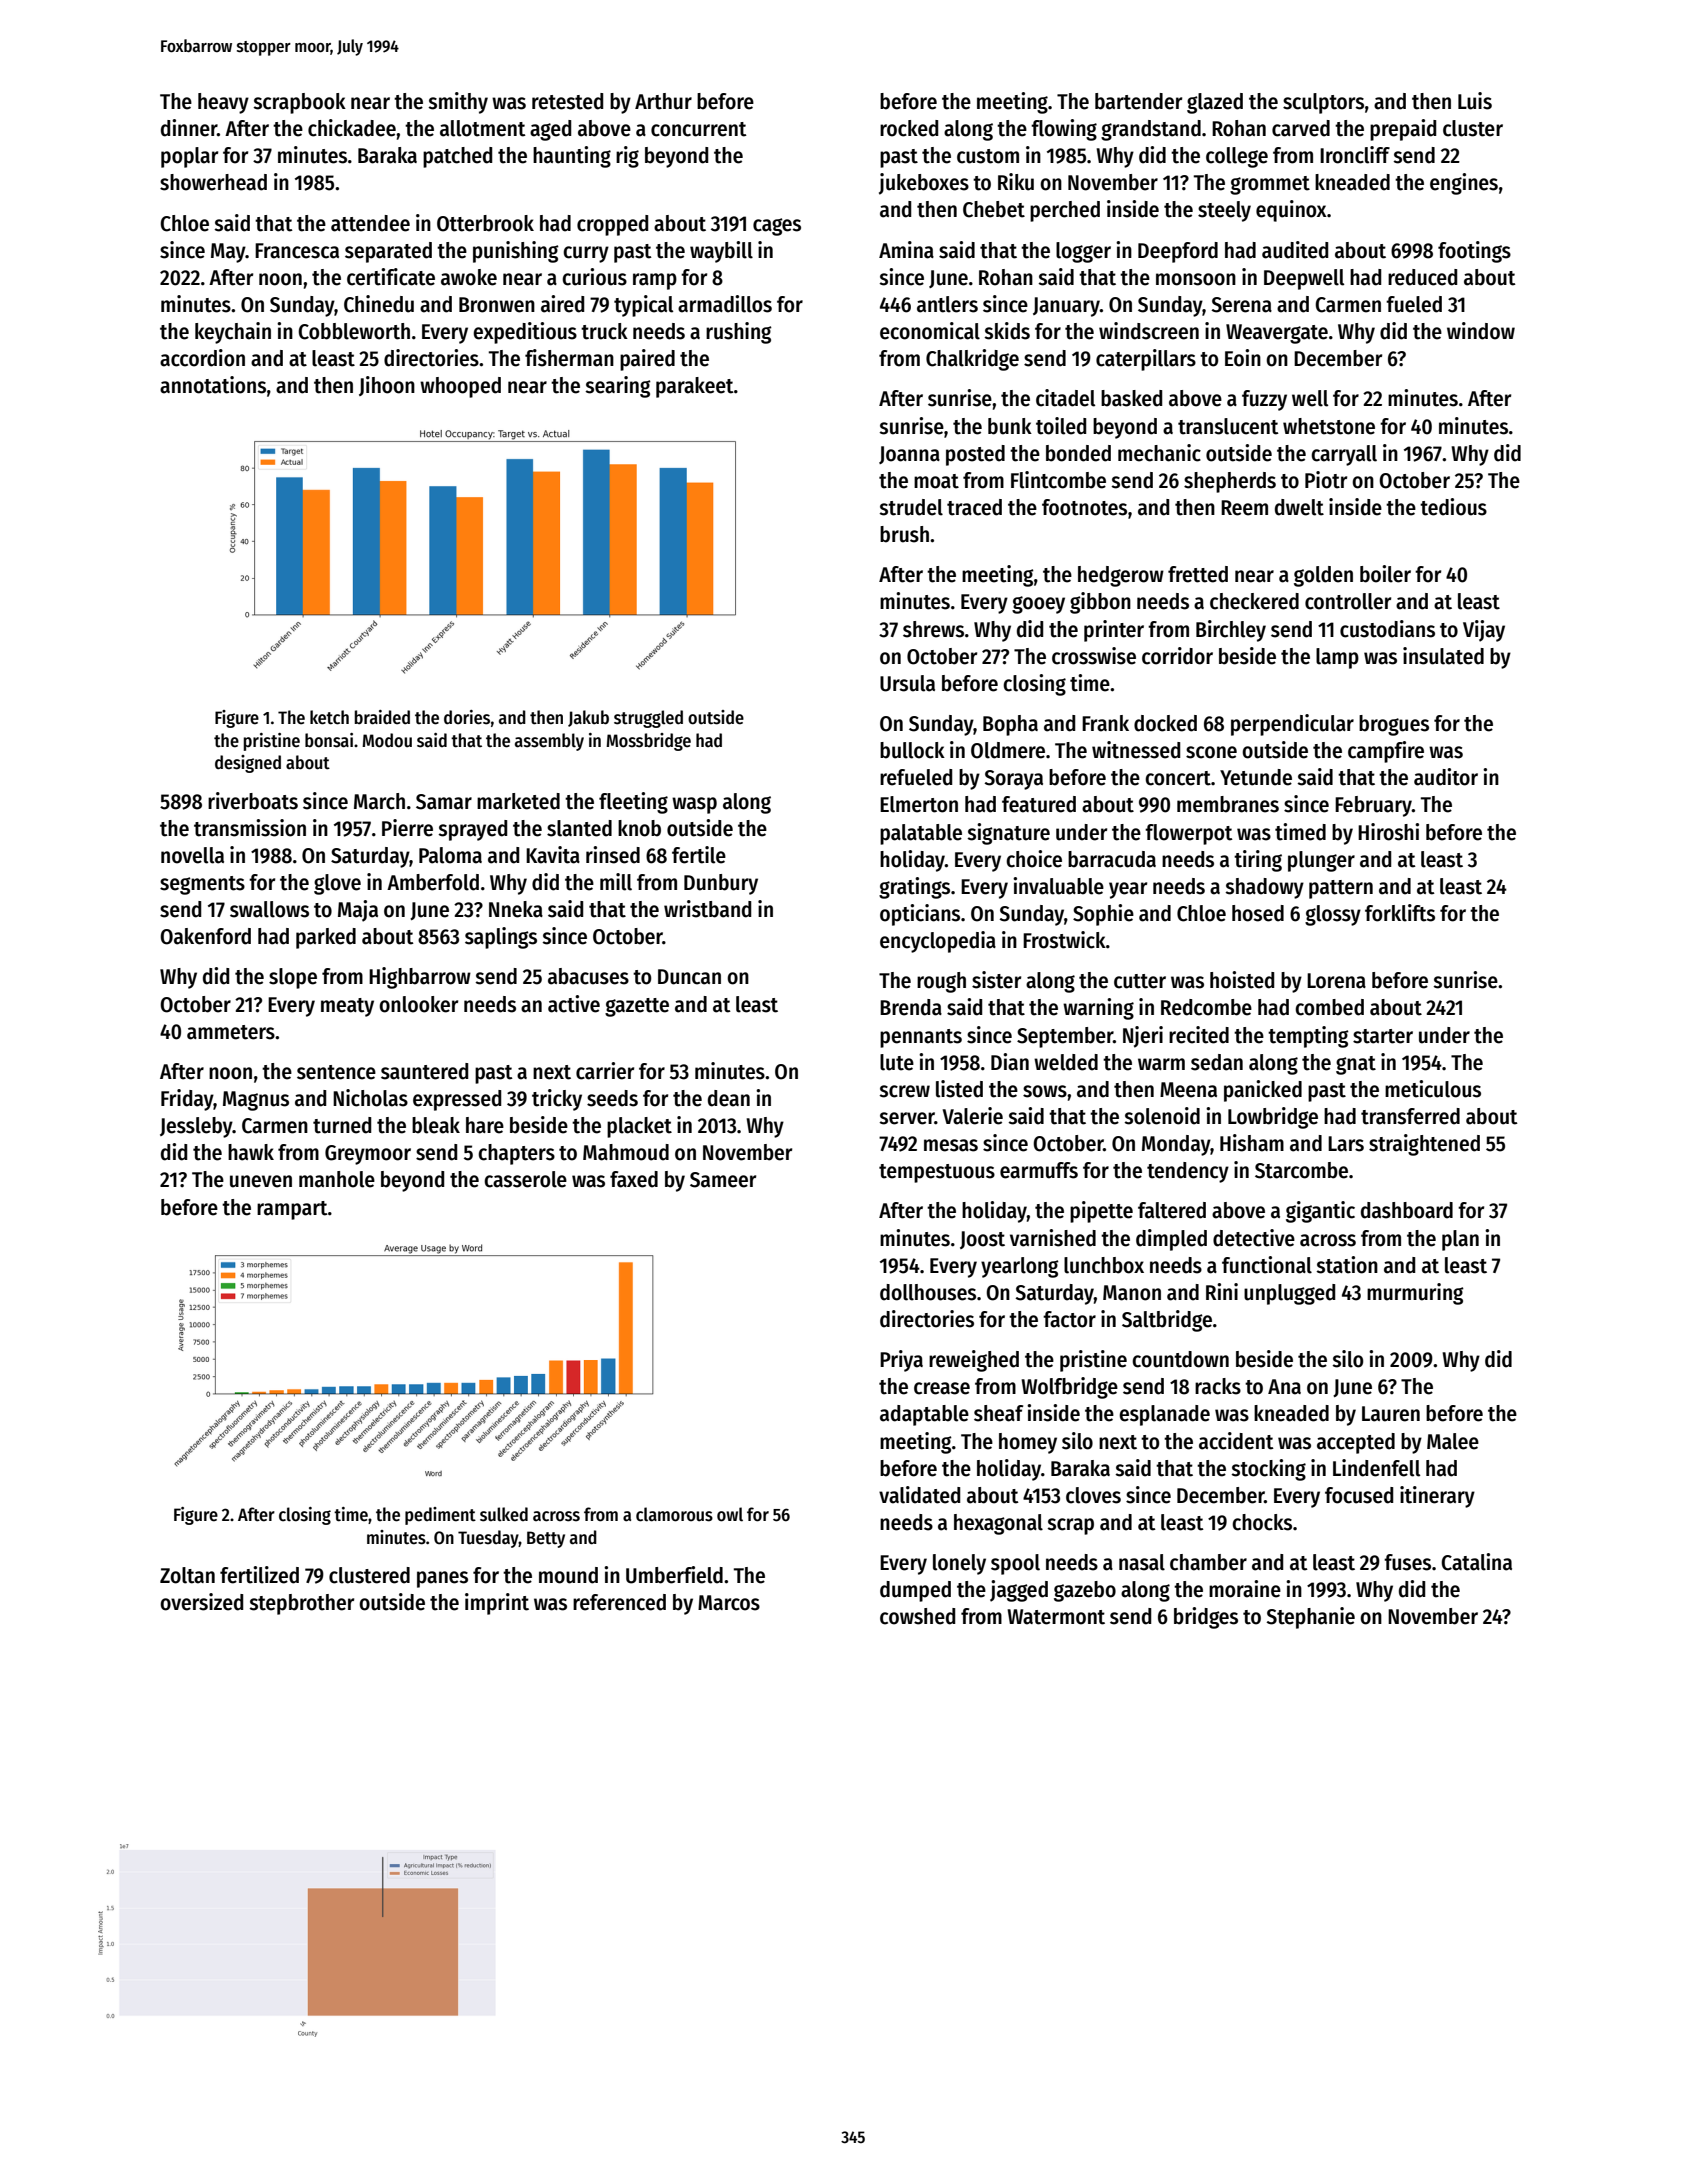  What do you see at coordinates (261, 1181) in the image?
I see `uneven` at bounding box center [261, 1181].
